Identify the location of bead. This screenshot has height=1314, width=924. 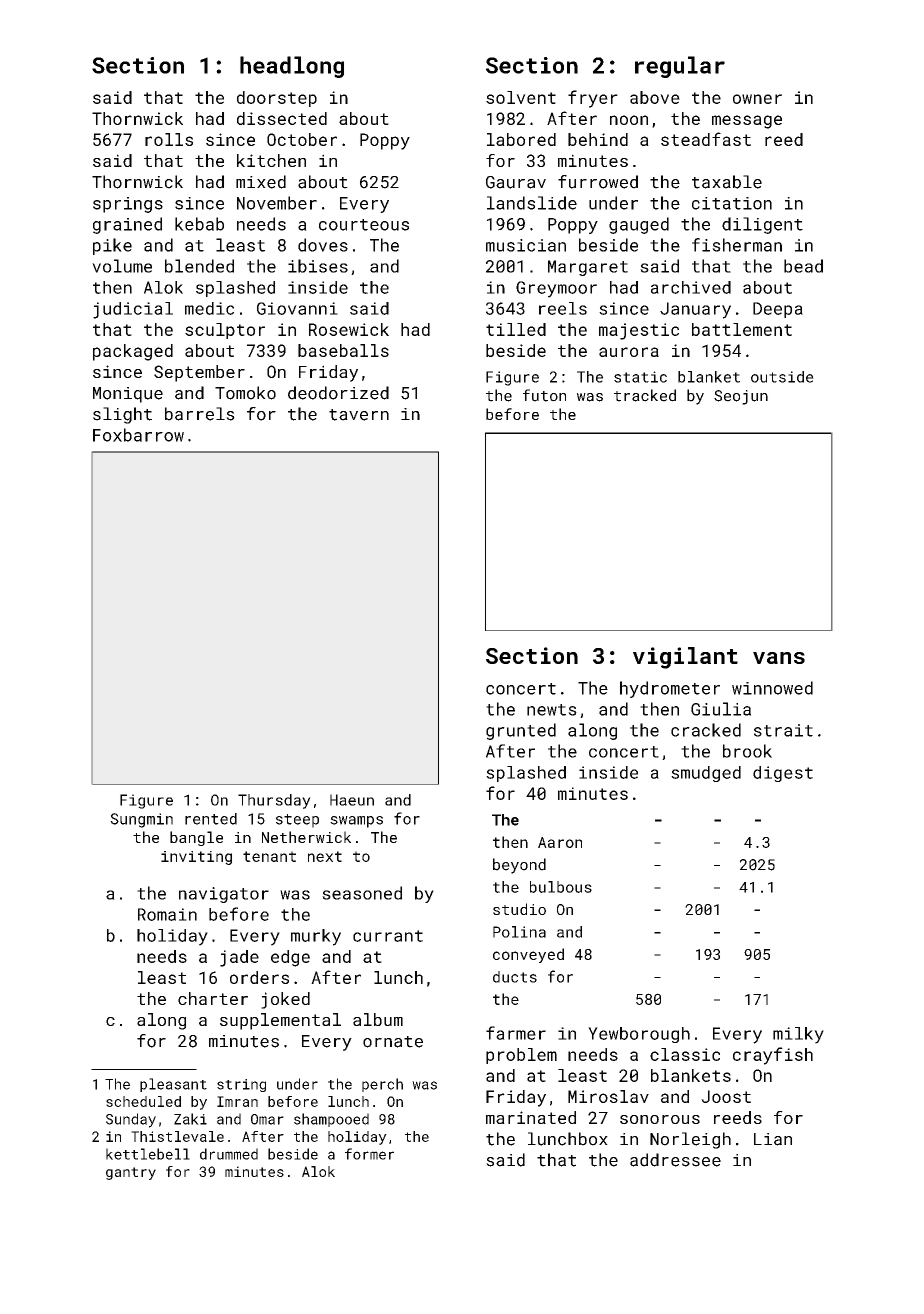
(803, 266).
